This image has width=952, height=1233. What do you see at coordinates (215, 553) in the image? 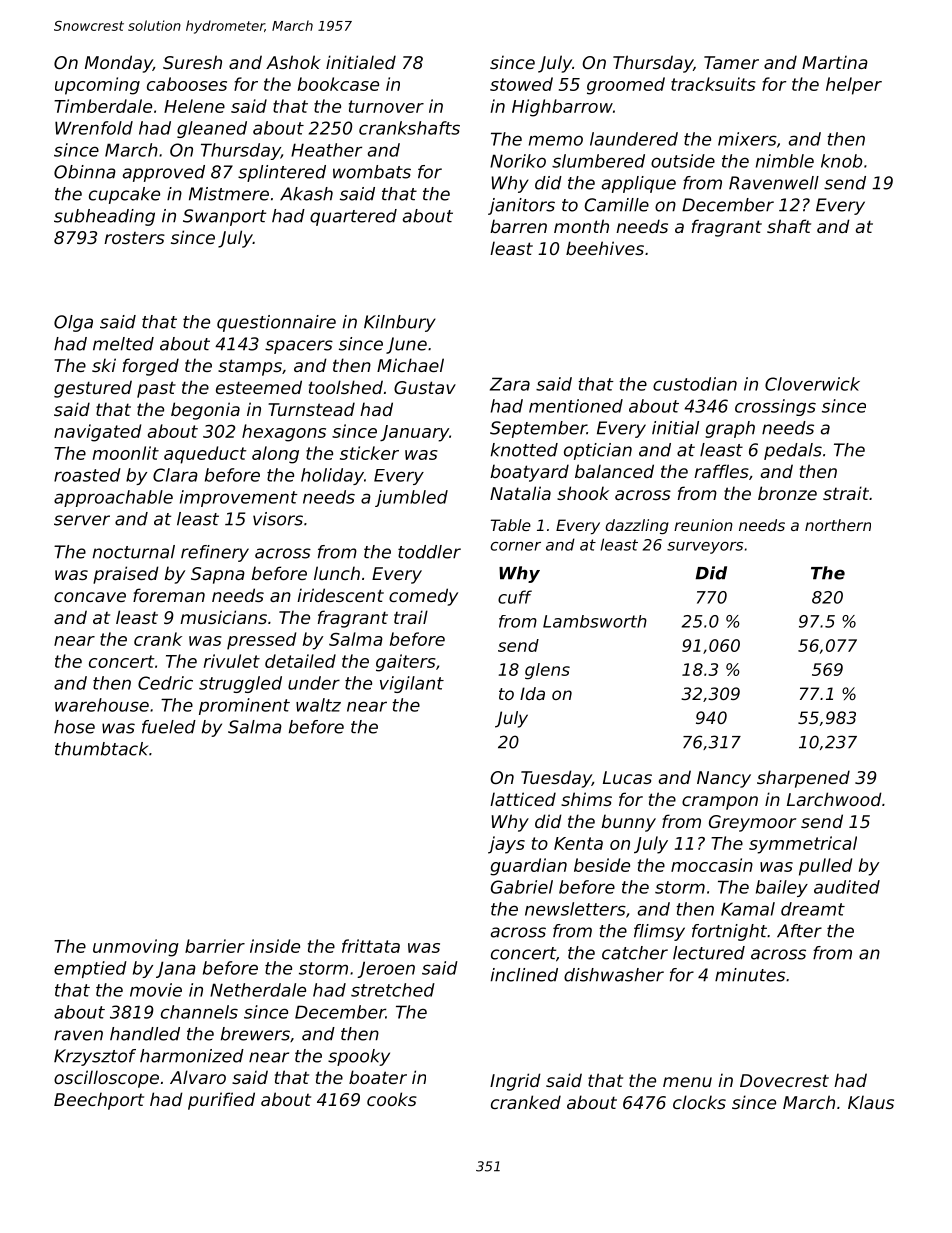
I see `refinery` at bounding box center [215, 553].
